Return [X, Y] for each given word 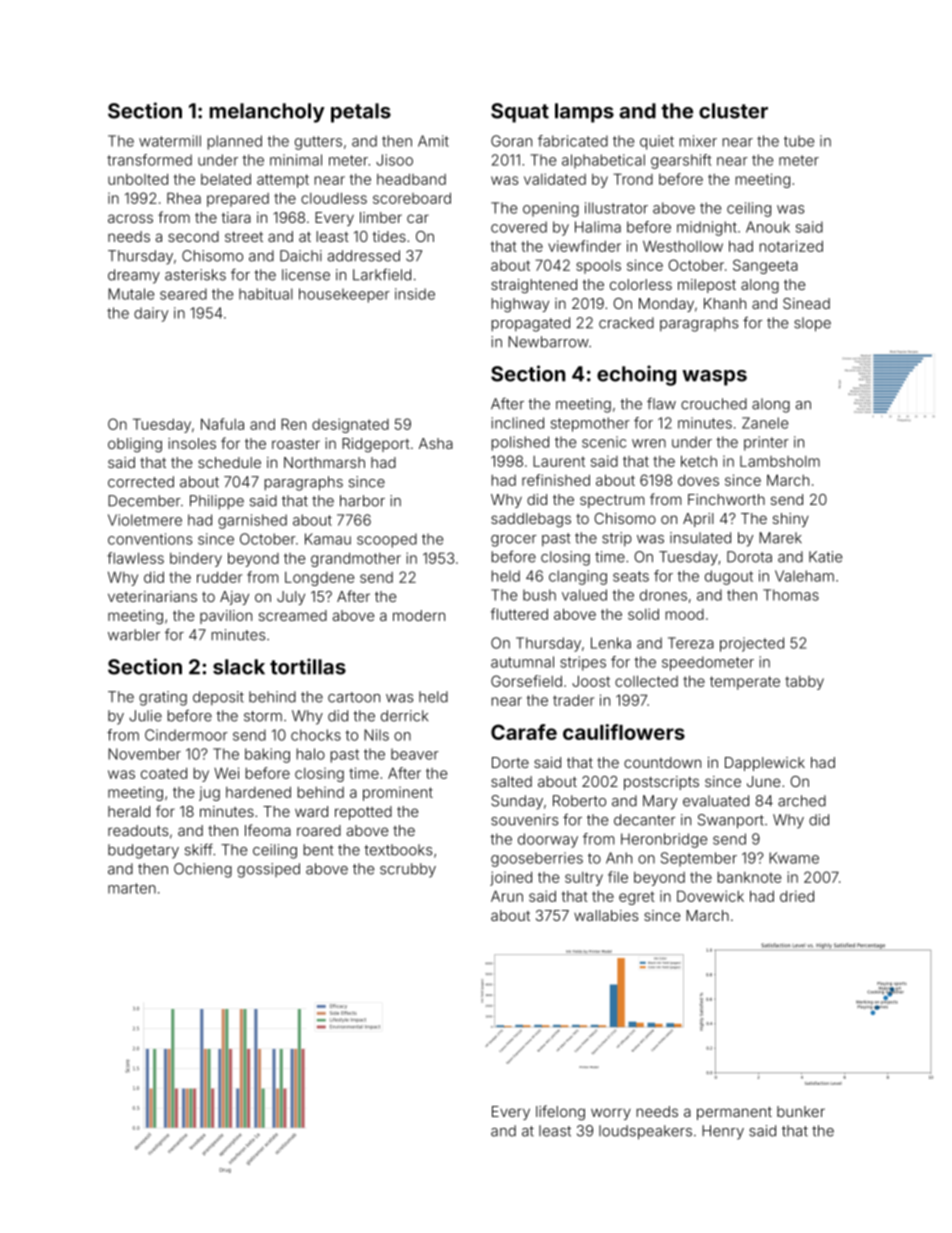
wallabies [606, 915]
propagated [531, 324]
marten [132, 888]
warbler [134, 635]
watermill [170, 141]
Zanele [765, 423]
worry [611, 1114]
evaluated [716, 801]
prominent [398, 794]
